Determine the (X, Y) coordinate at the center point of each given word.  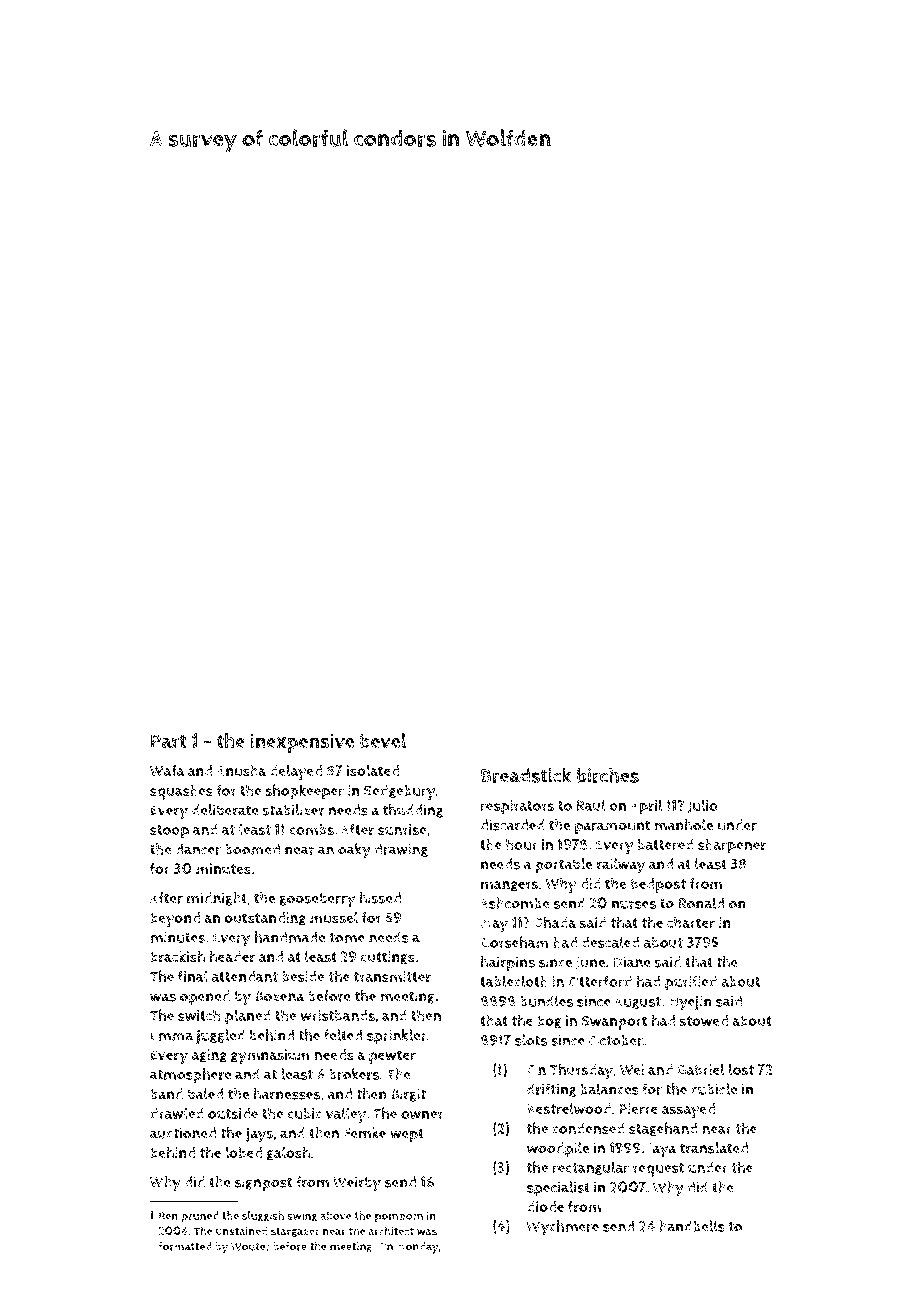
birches (608, 775)
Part (168, 741)
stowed (704, 1021)
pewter (392, 1057)
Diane (632, 962)
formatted (185, 1246)
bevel (383, 740)
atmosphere (190, 1076)
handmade (289, 937)
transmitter (392, 977)
